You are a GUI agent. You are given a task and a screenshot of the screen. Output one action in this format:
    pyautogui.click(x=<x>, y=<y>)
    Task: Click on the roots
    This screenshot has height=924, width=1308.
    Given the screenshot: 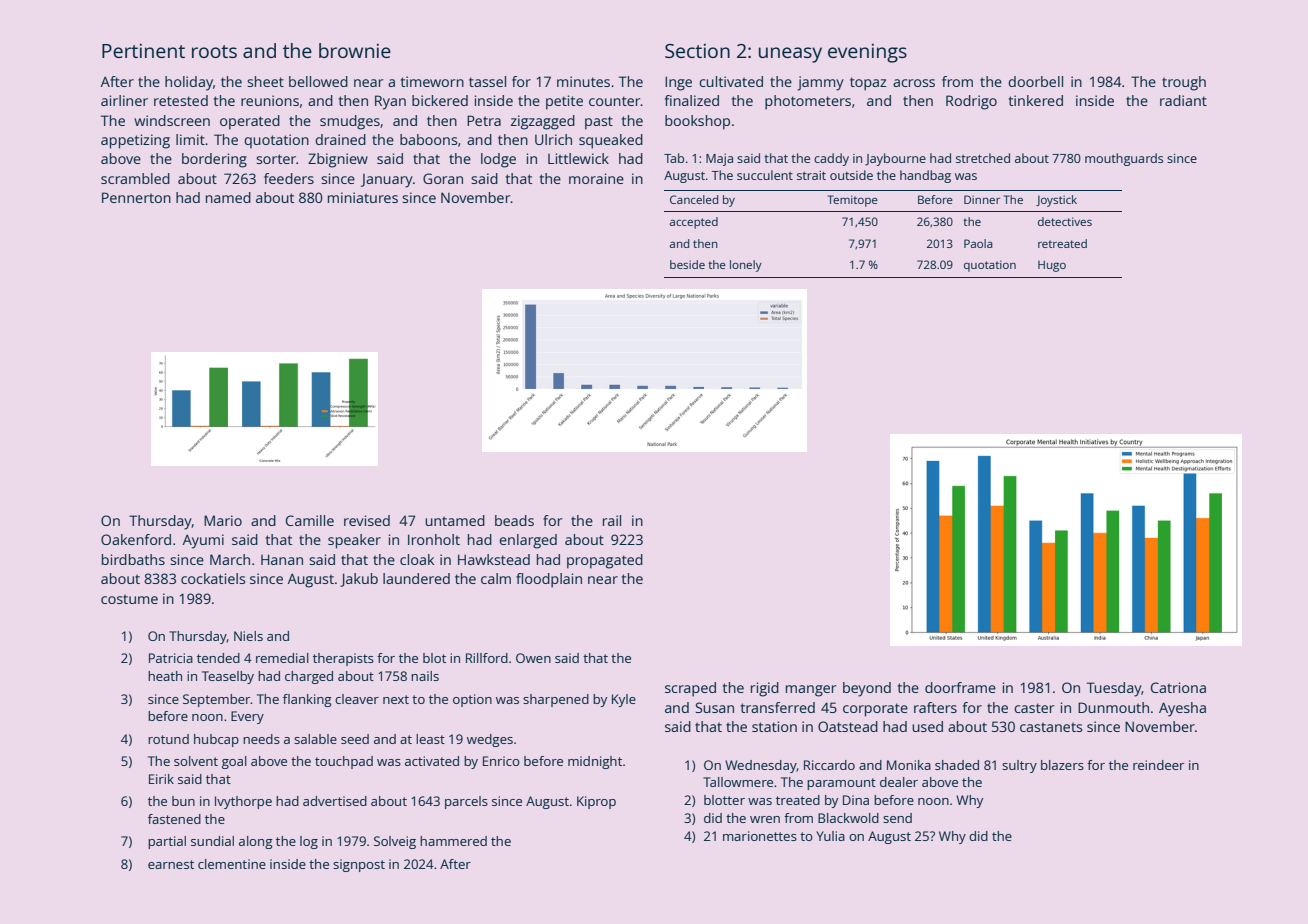 What is the action you would take?
    pyautogui.click(x=214, y=51)
